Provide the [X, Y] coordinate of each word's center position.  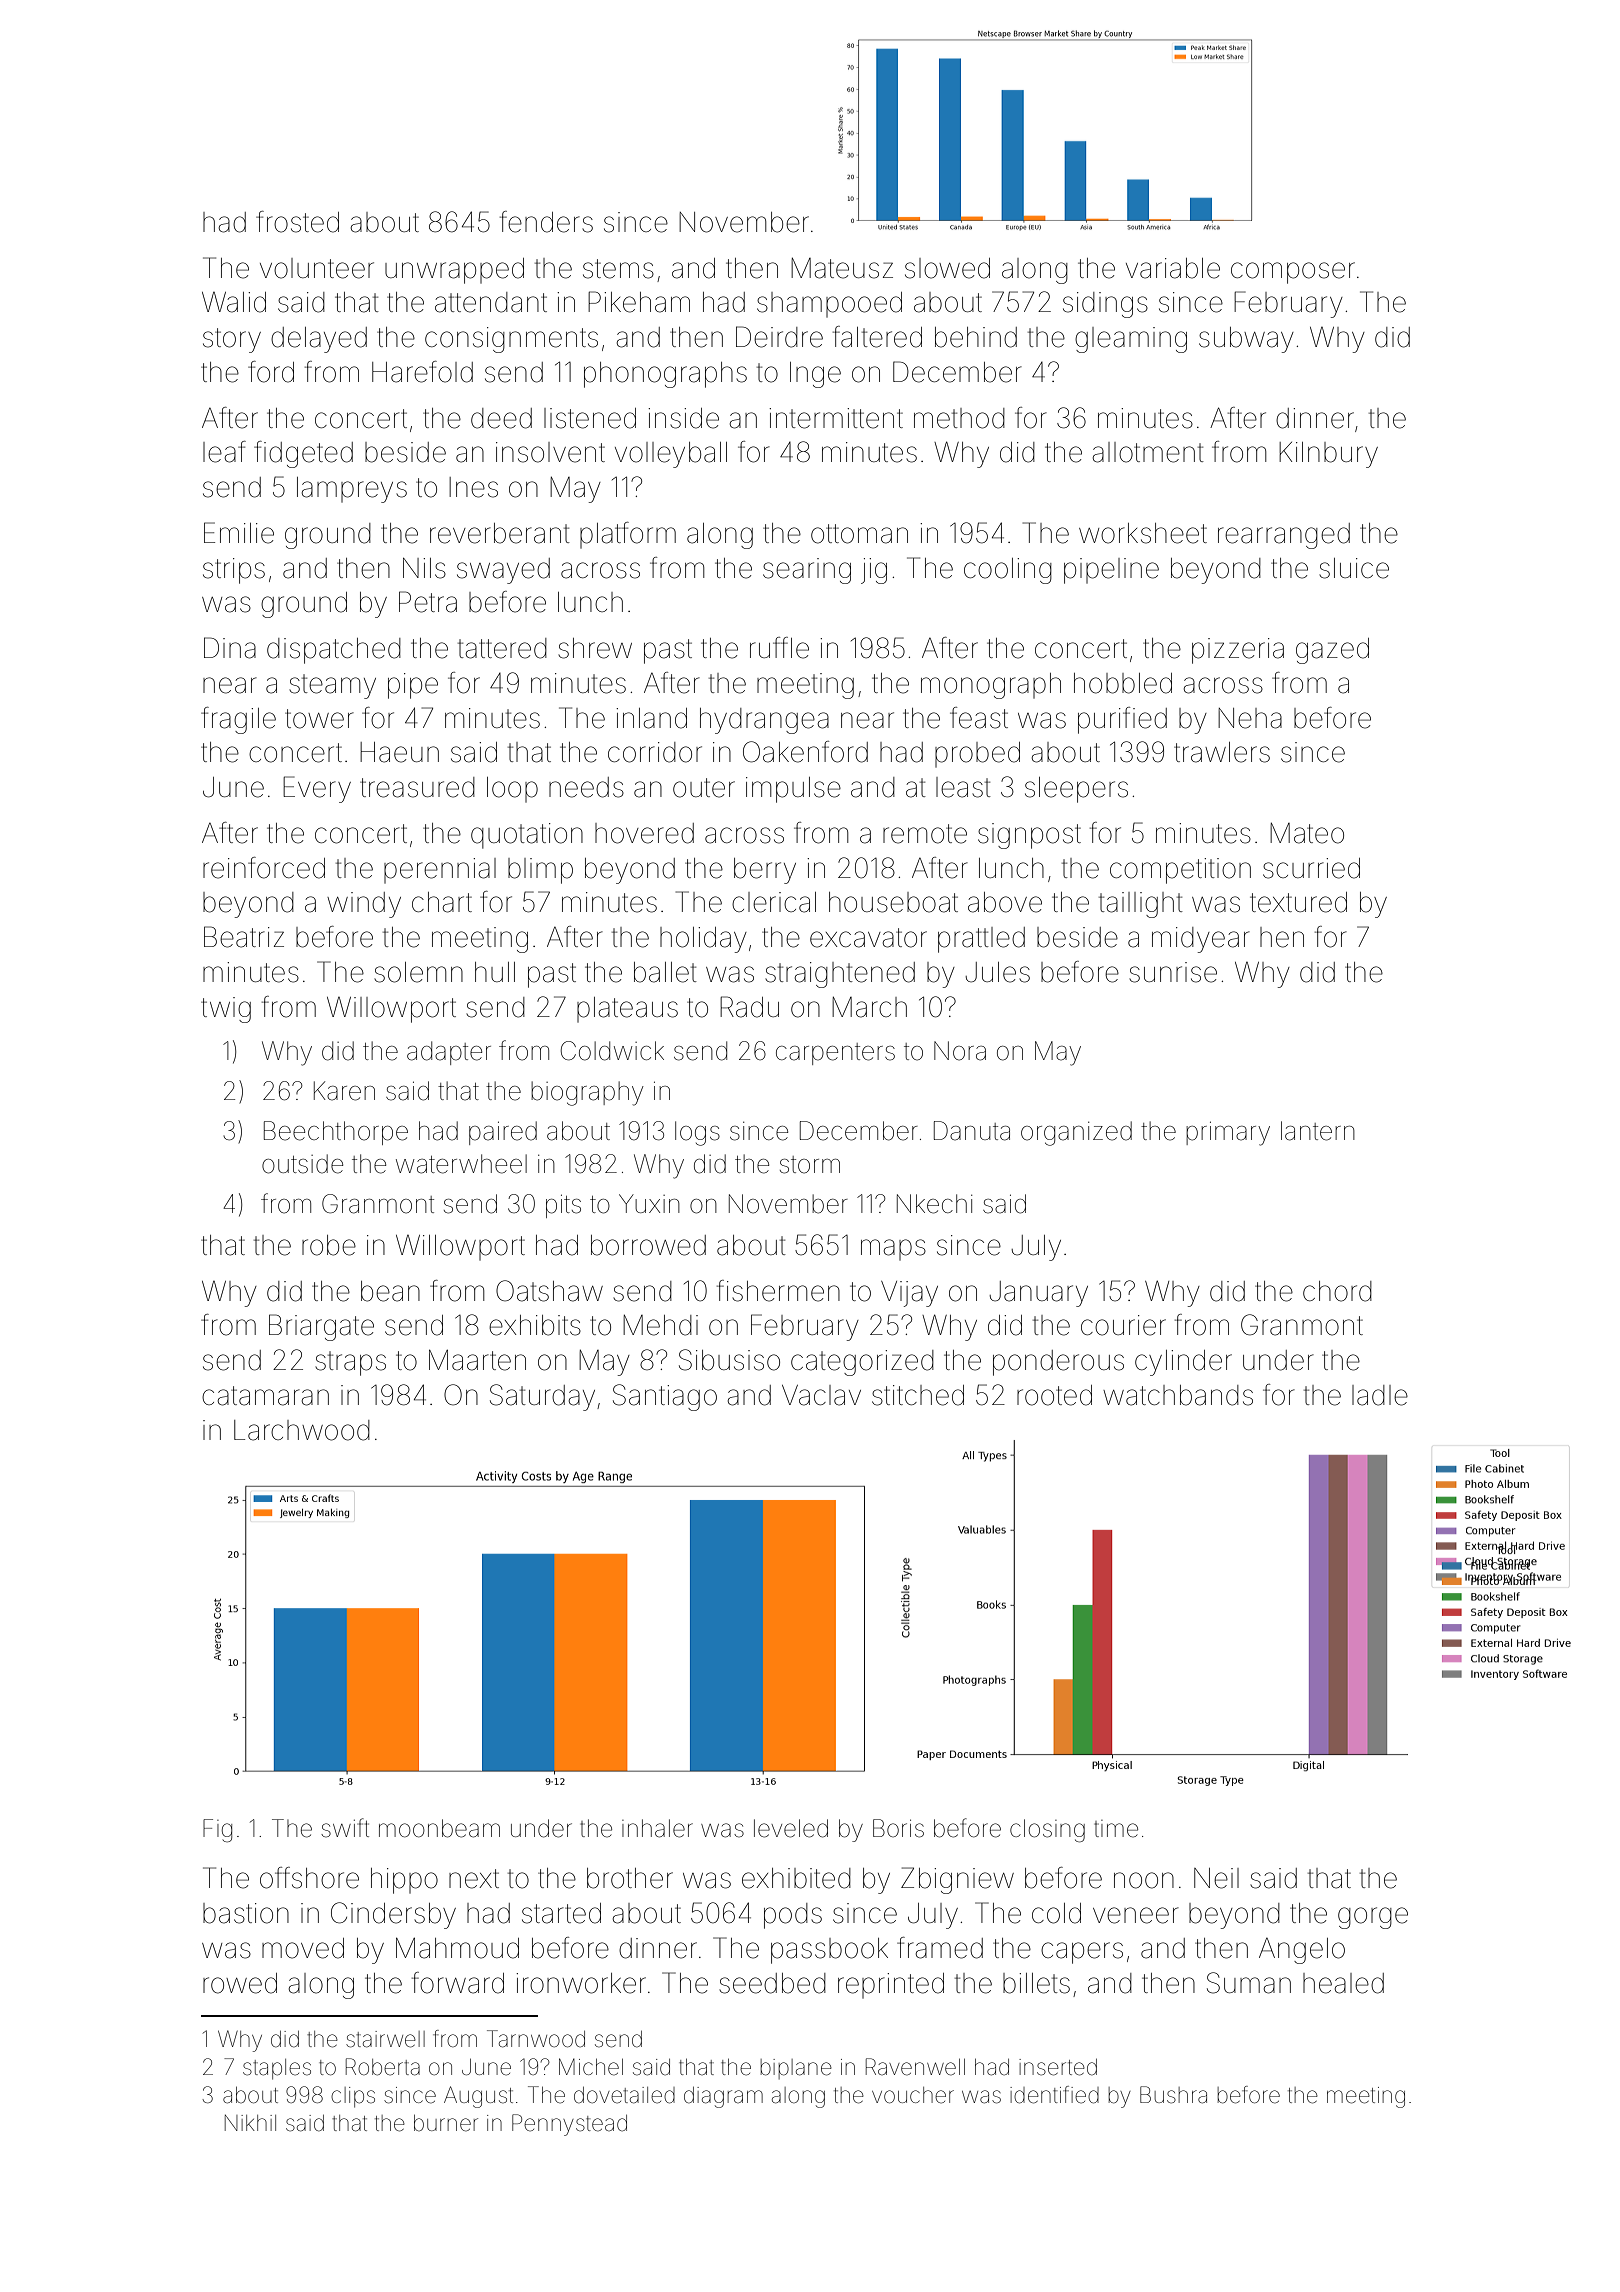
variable [1173, 268]
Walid [234, 302]
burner [446, 2123]
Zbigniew [957, 1880]
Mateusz [842, 268]
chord [1337, 1291]
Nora [960, 1051]
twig [226, 1010]
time [1116, 1829]
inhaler [657, 1828]
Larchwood [302, 1430]
